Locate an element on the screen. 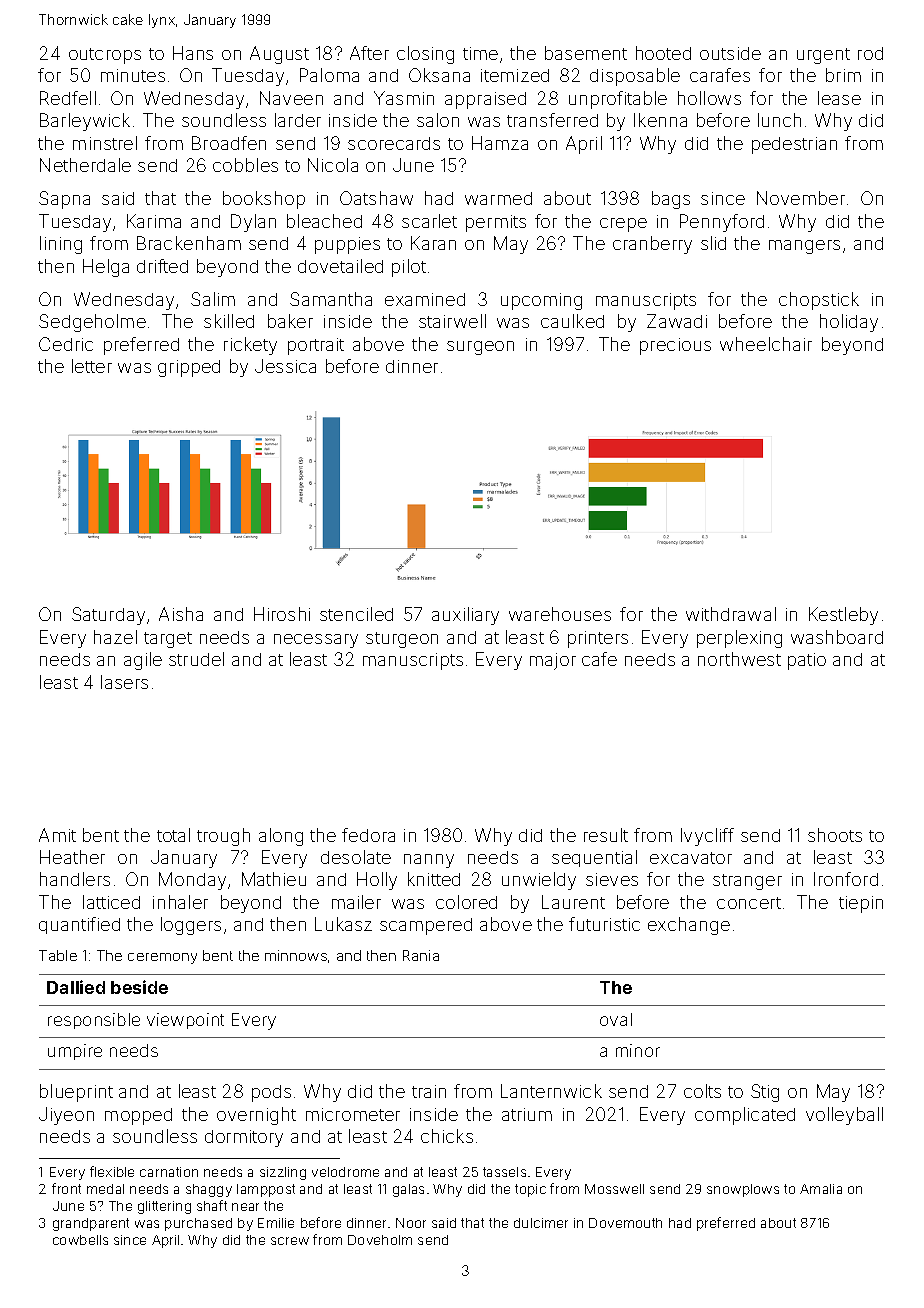 The image size is (924, 1308). itemized is located at coordinates (515, 75).
